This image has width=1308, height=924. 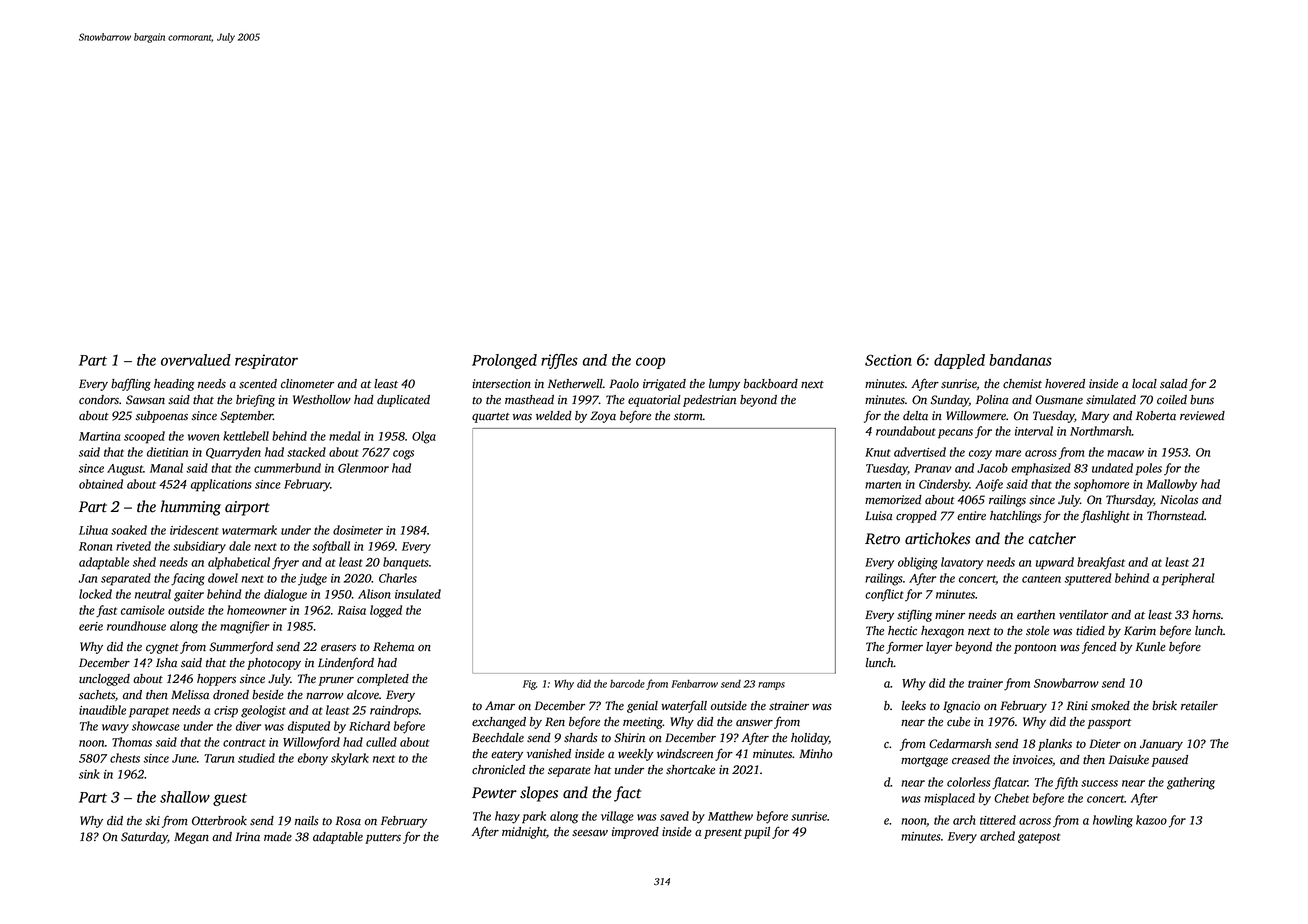 I want to click on gatepost, so click(x=1039, y=838).
